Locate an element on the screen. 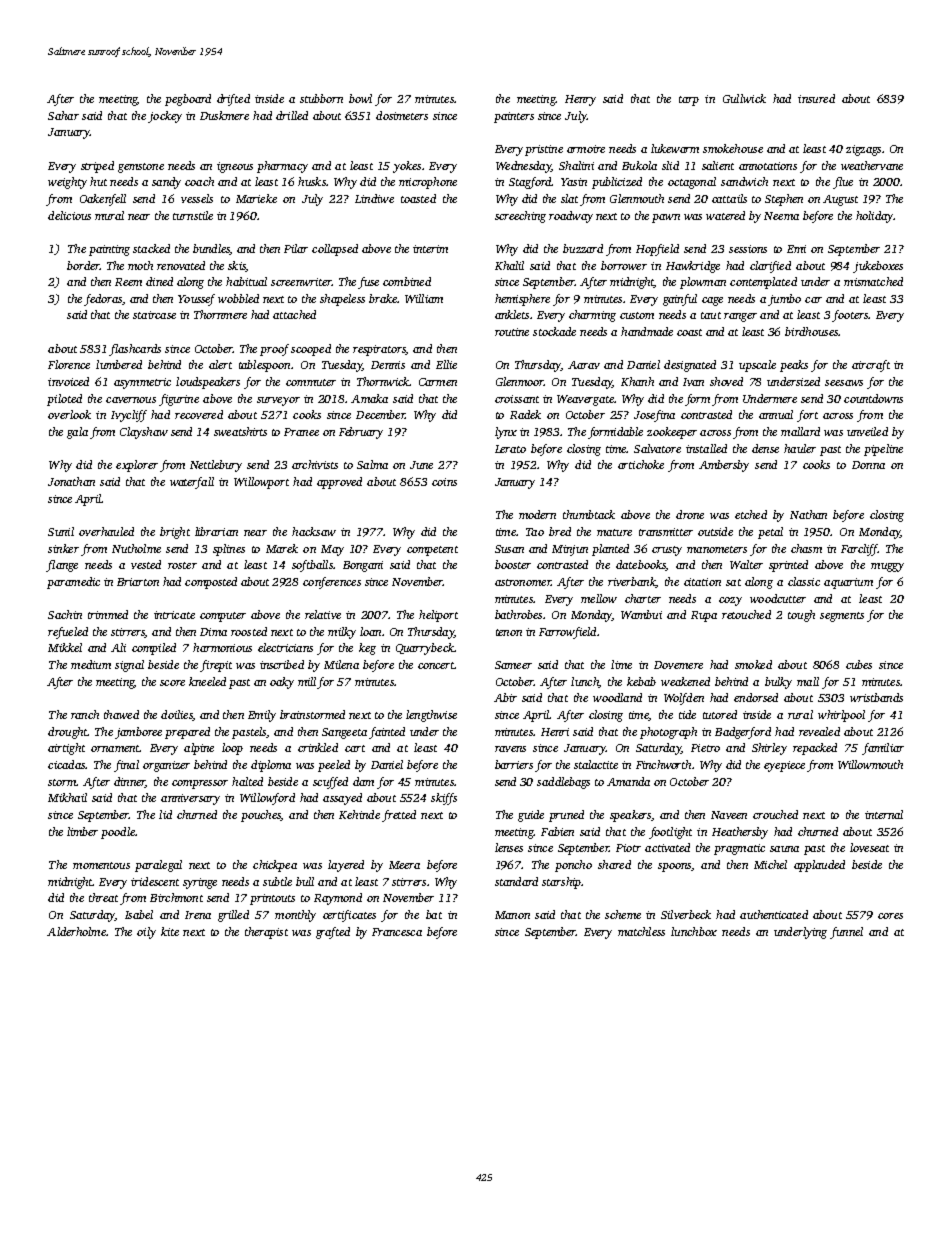  Pietro is located at coordinates (705, 748).
